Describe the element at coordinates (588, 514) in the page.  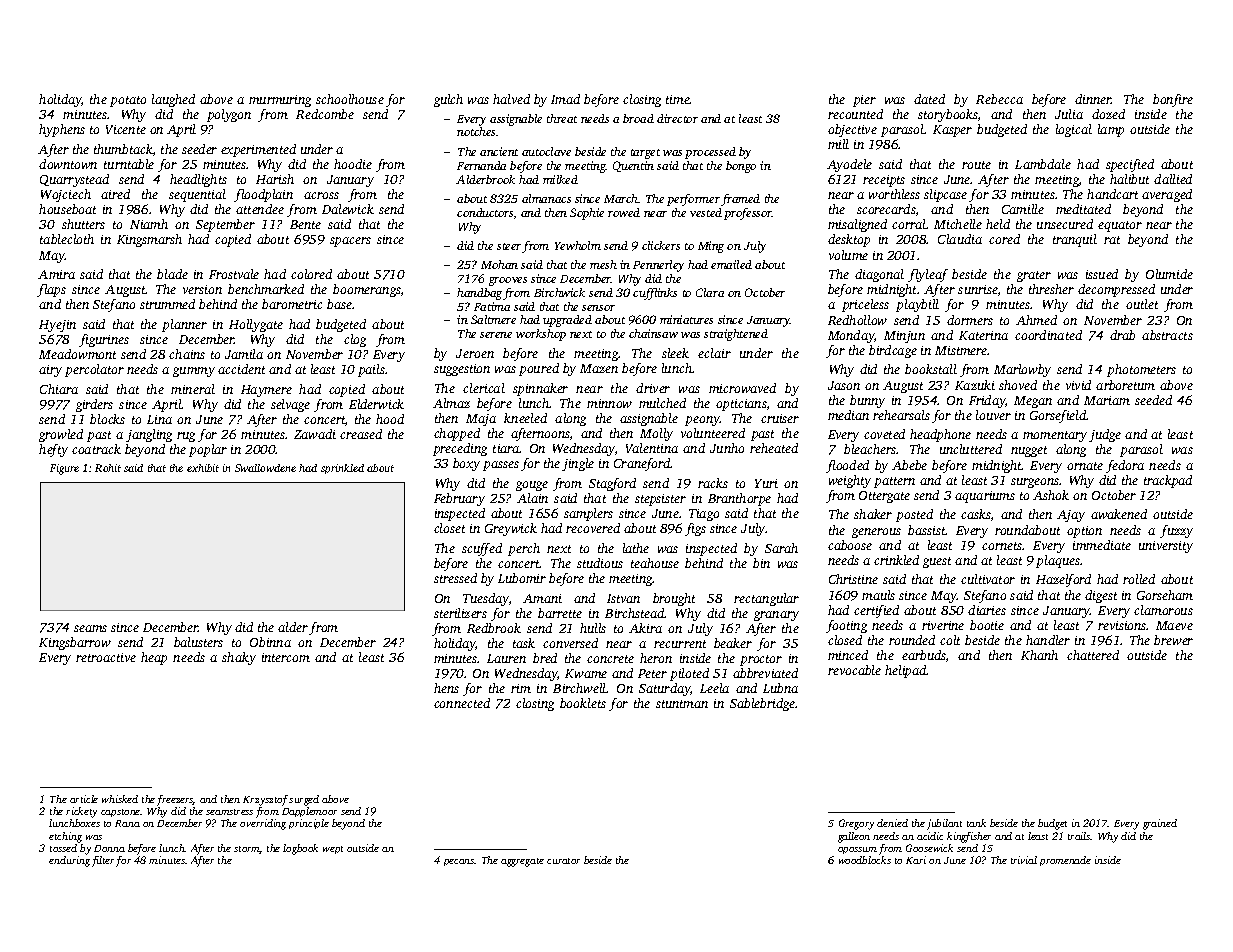
I see `samplers` at that location.
